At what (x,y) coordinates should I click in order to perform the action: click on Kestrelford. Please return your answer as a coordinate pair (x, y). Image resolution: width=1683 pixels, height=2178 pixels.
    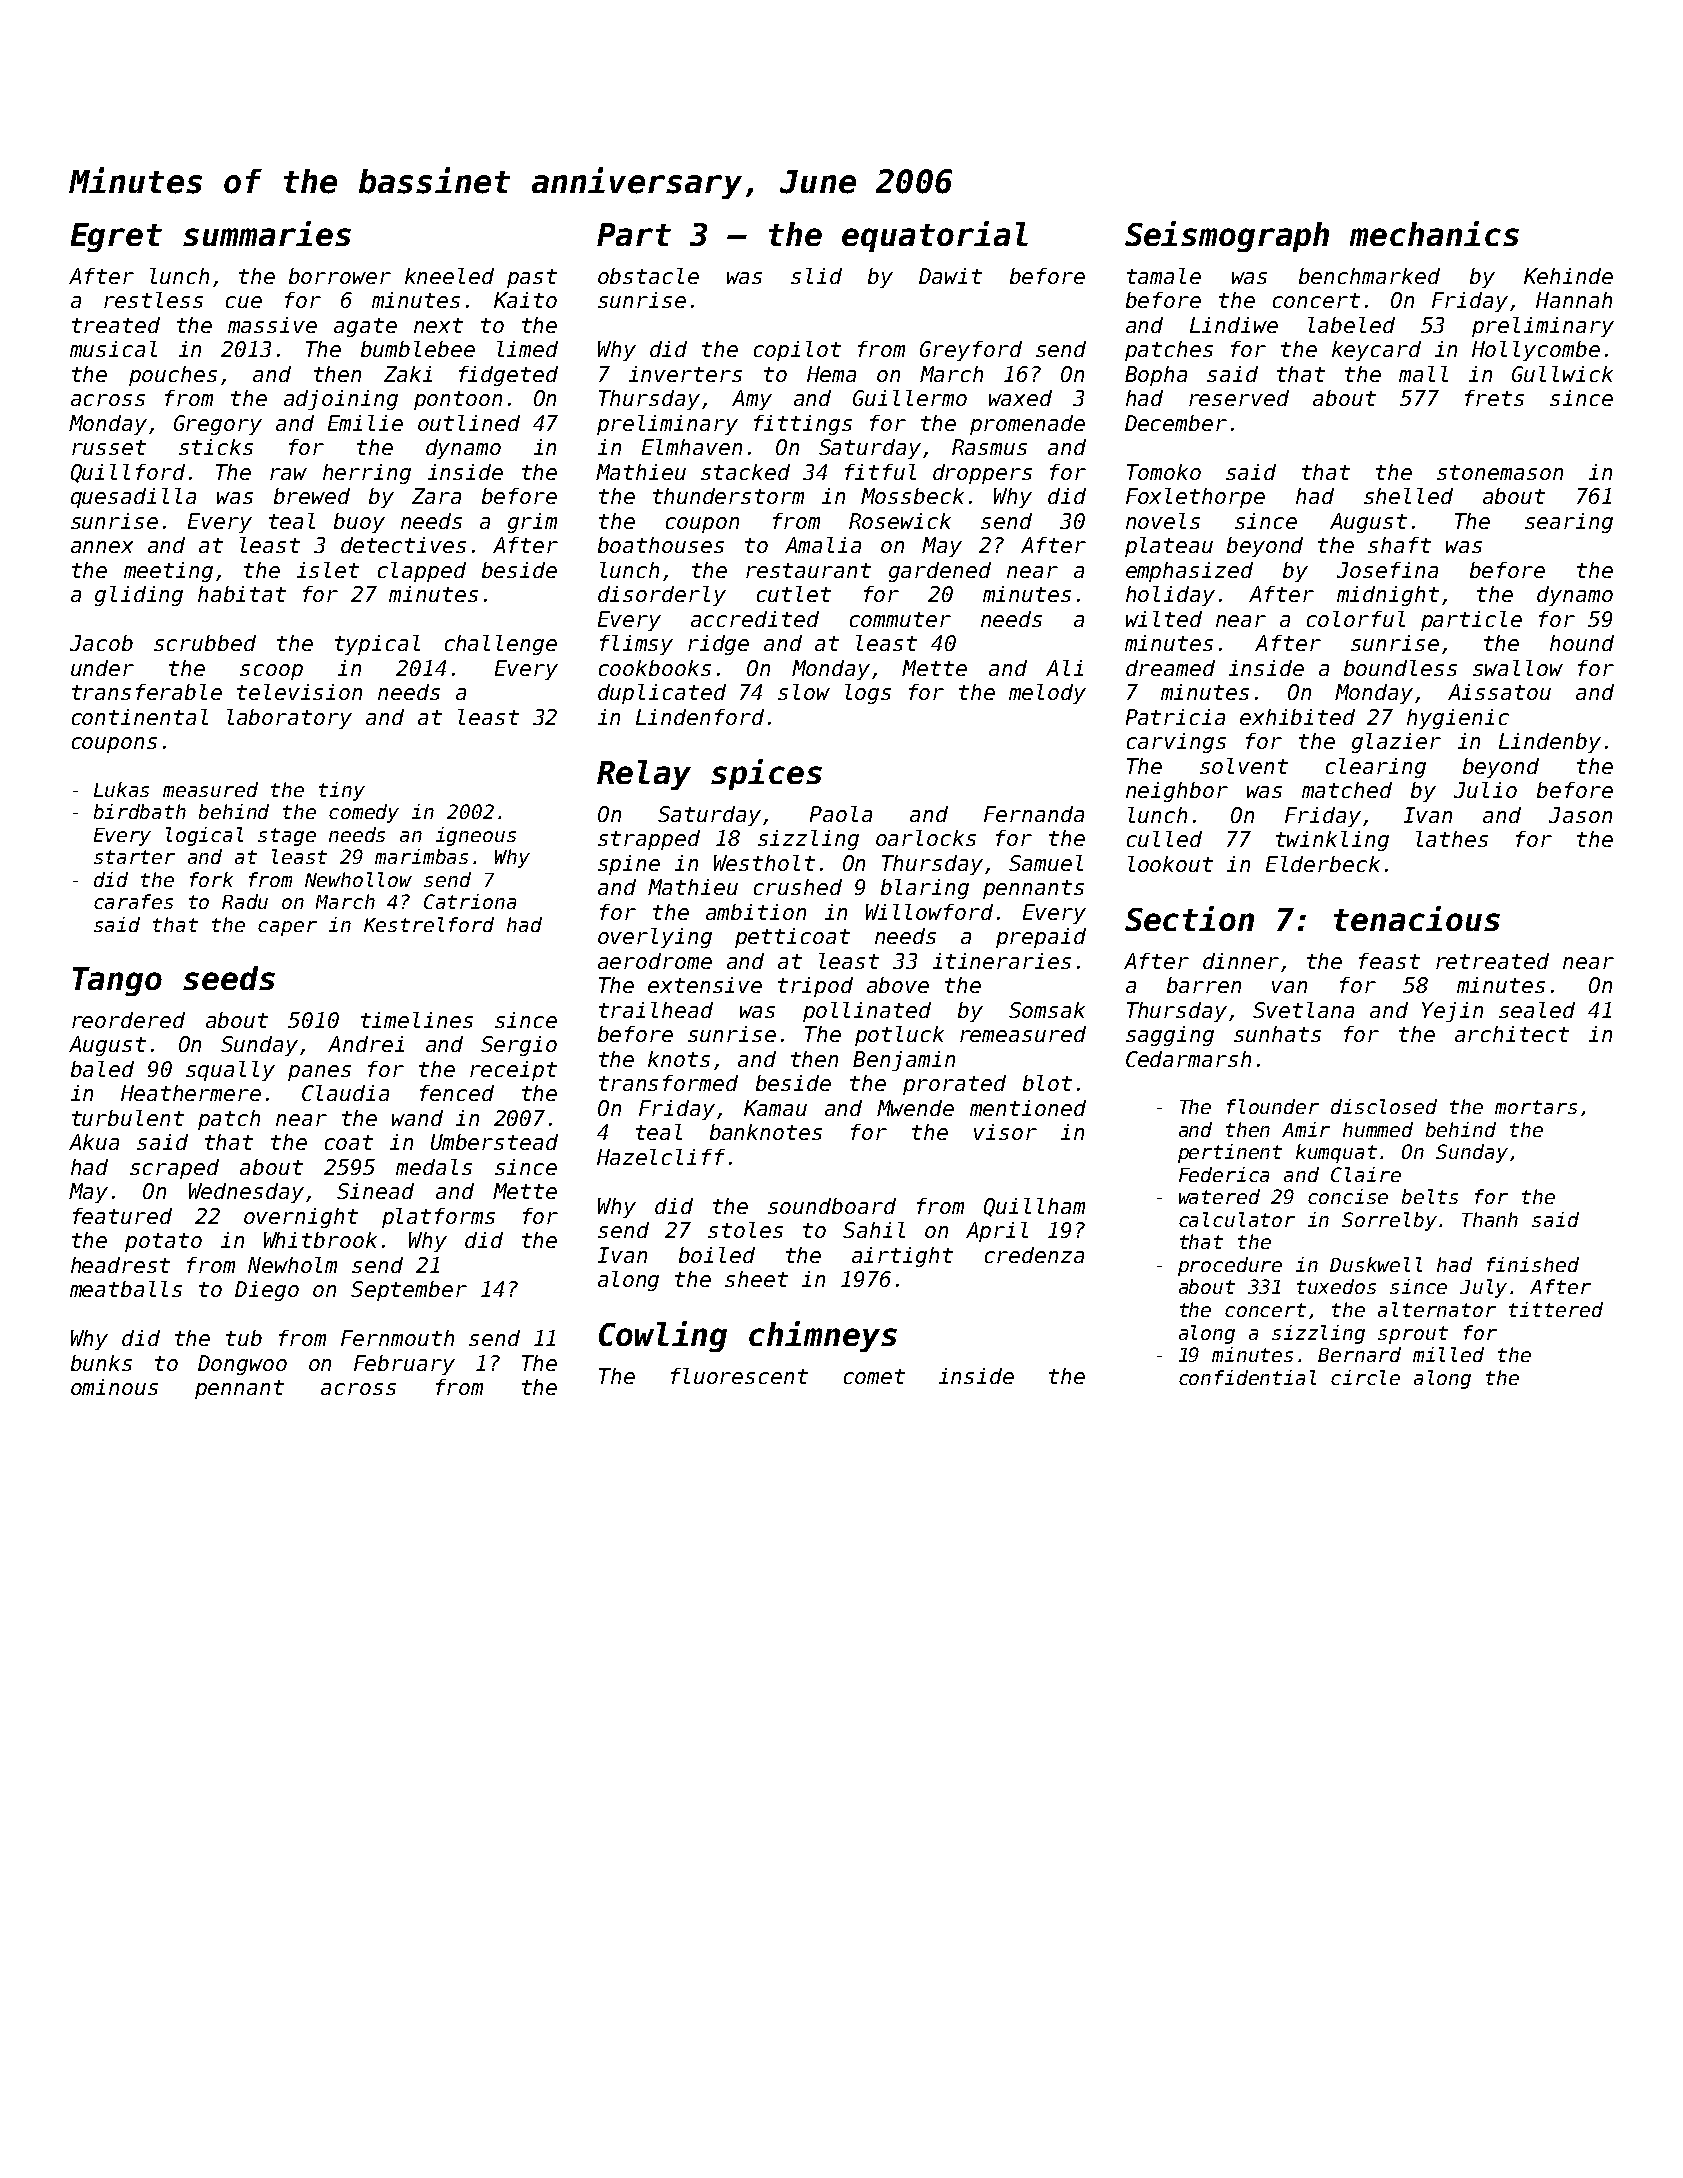
    Looking at the image, I should click on (429, 924).
